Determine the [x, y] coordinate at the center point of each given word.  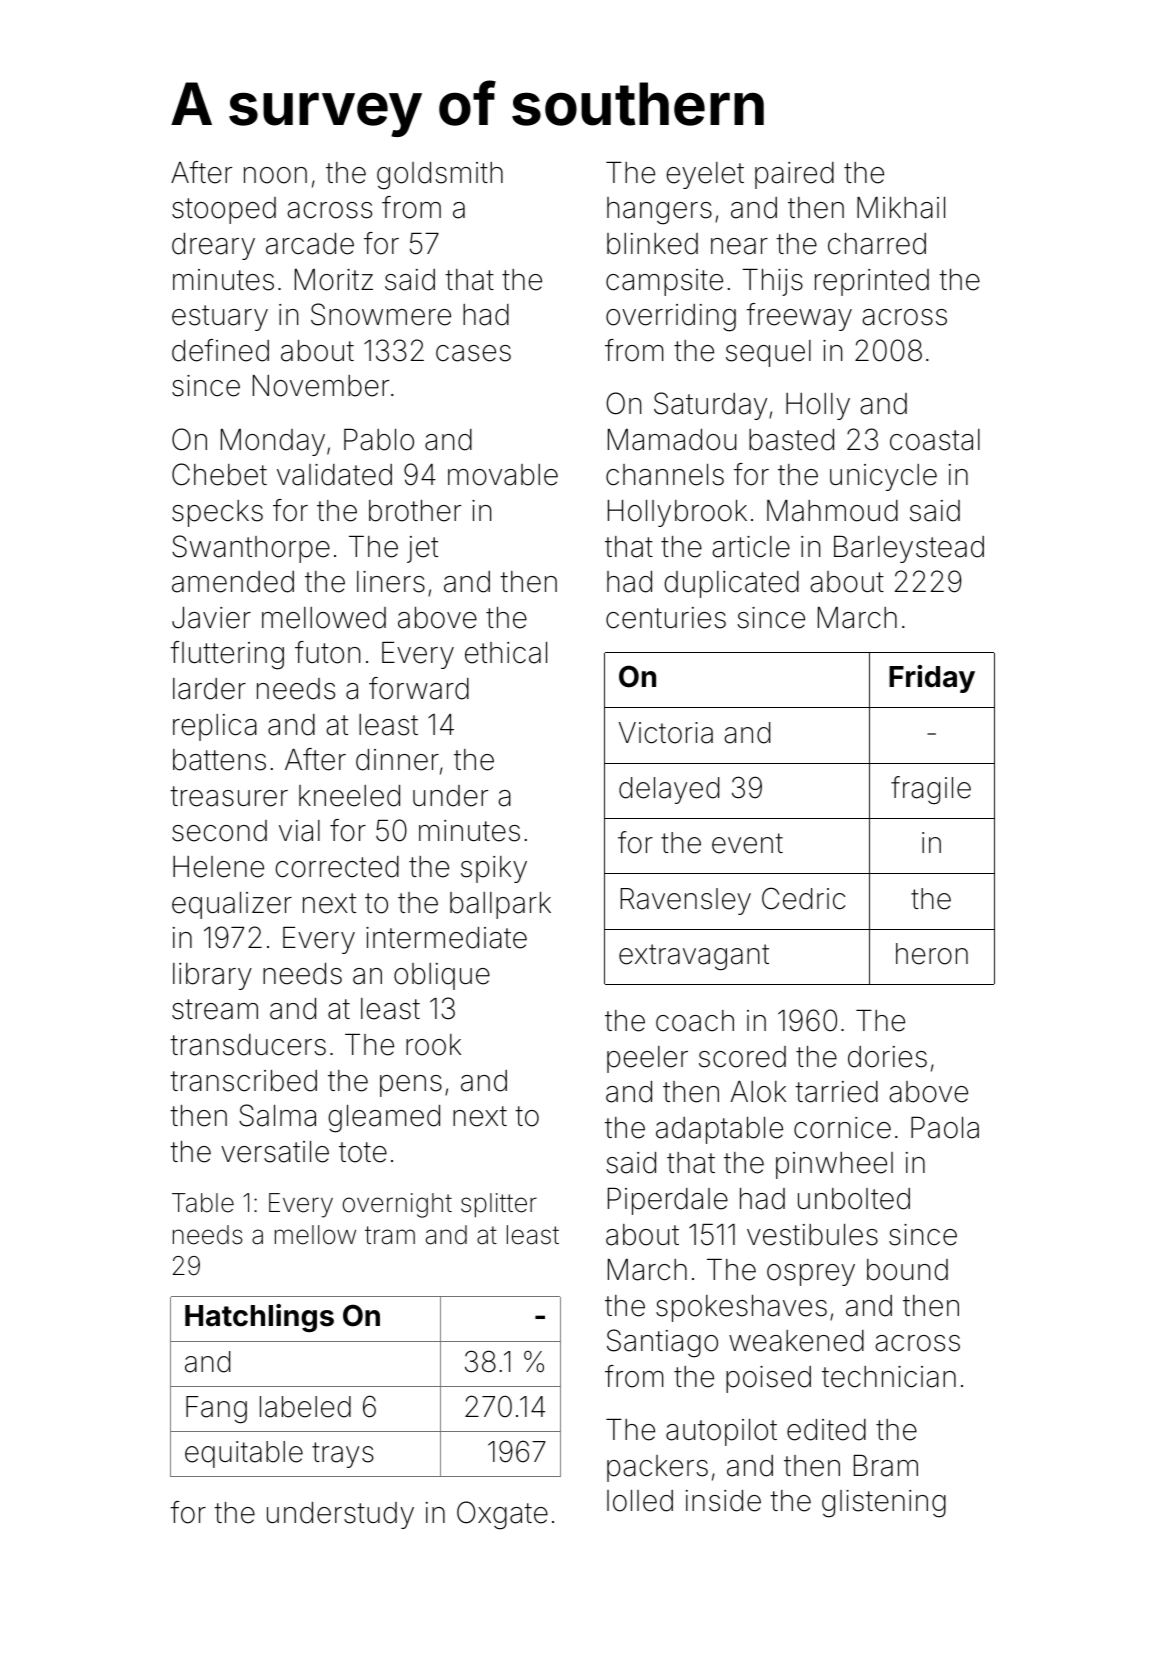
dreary [213, 246]
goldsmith [440, 176]
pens [411, 1086]
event [747, 843]
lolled [640, 1501]
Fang [216, 1409]
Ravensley [686, 901]
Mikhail [901, 208]
